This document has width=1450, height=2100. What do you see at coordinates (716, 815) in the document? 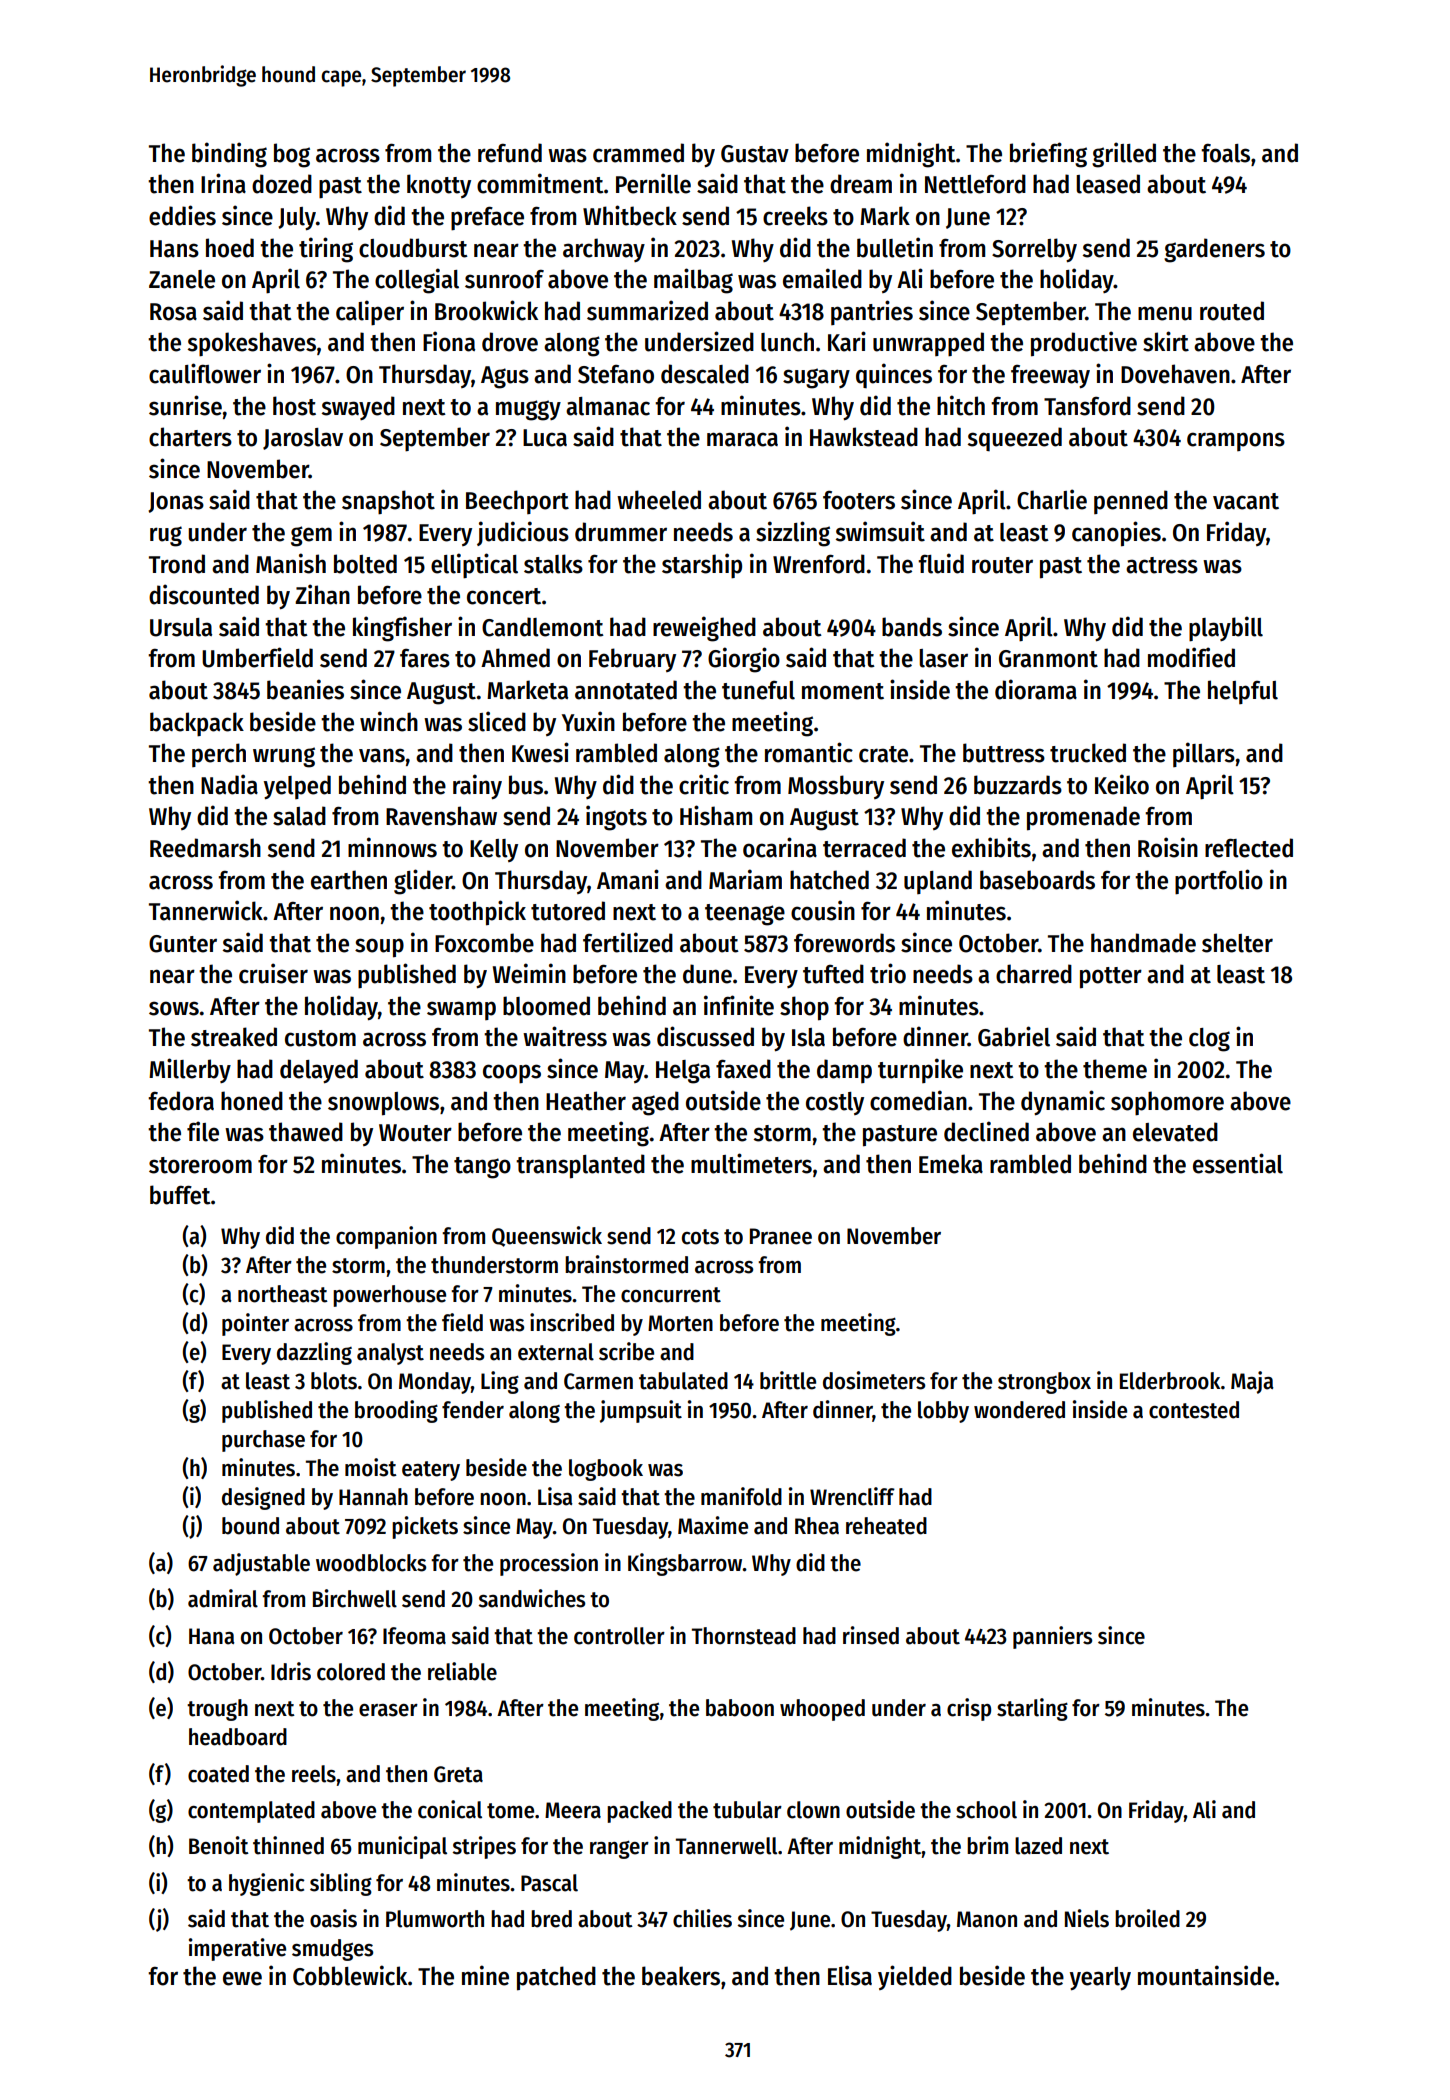
I see `Hisham` at bounding box center [716, 815].
